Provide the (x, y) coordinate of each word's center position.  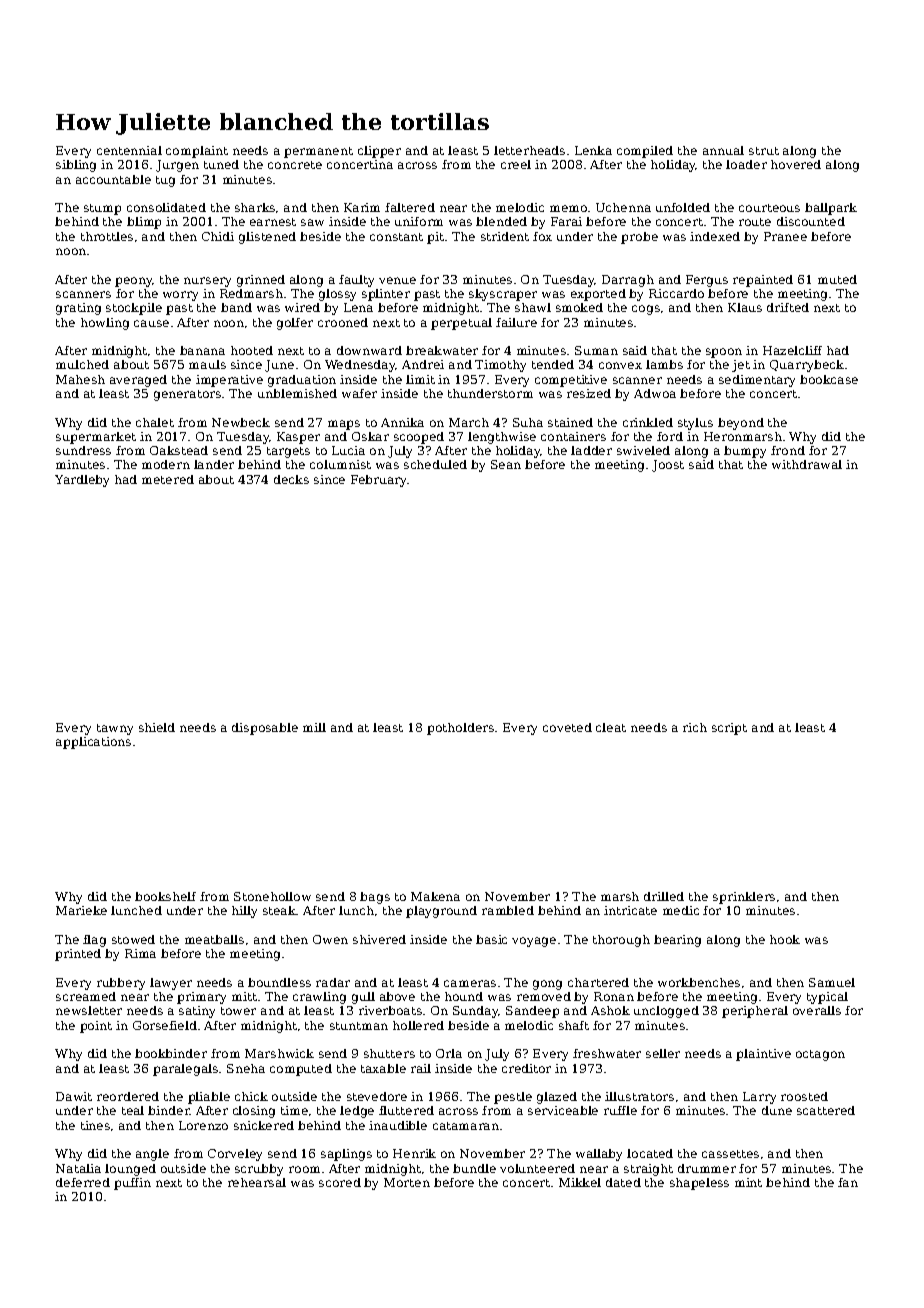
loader (746, 164)
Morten (407, 1182)
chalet (155, 422)
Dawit (74, 1096)
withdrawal (807, 464)
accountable (113, 179)
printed (78, 955)
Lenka (593, 150)
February (379, 481)
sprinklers (744, 898)
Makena (435, 896)
